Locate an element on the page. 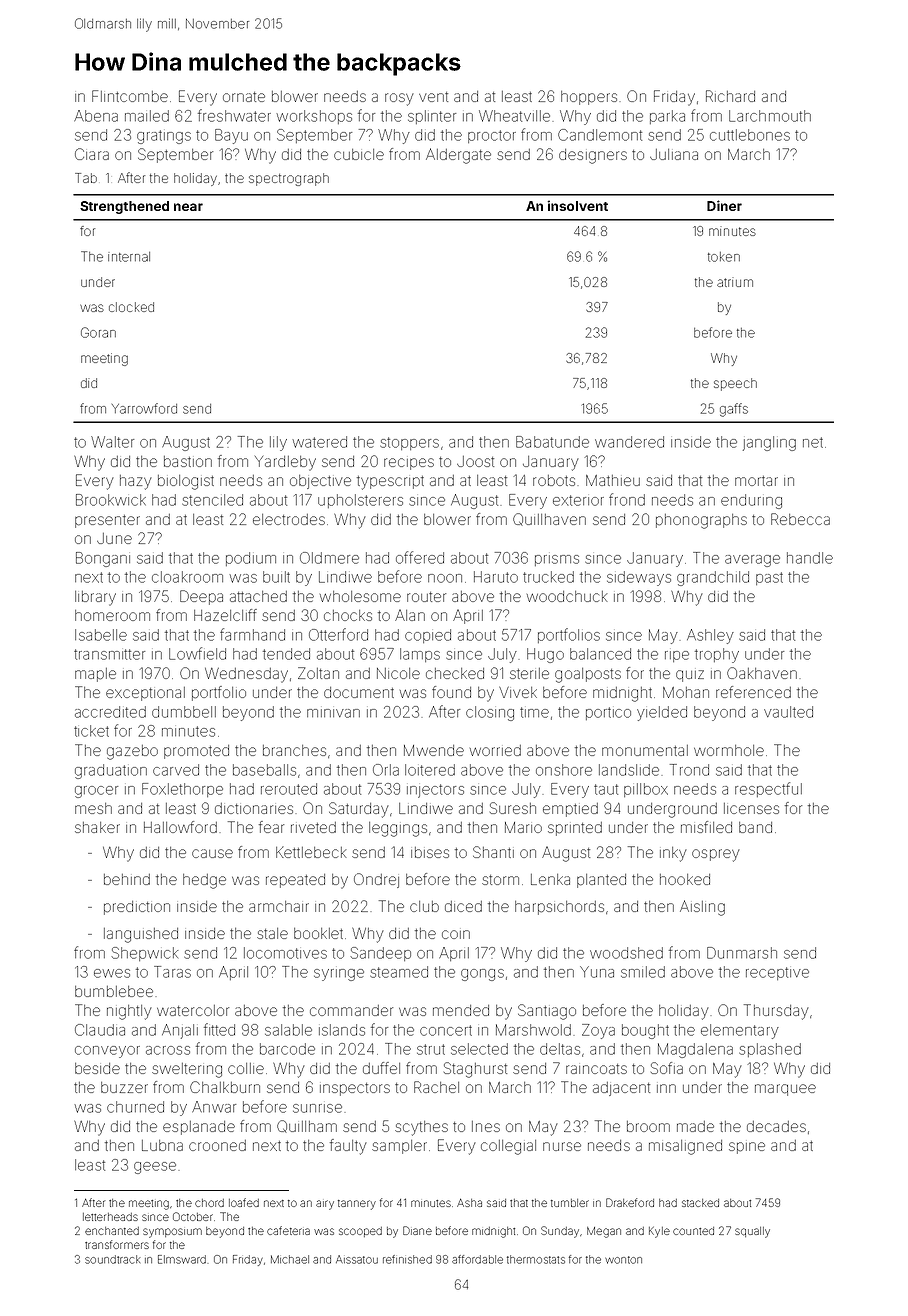  refinished is located at coordinates (407, 1259).
